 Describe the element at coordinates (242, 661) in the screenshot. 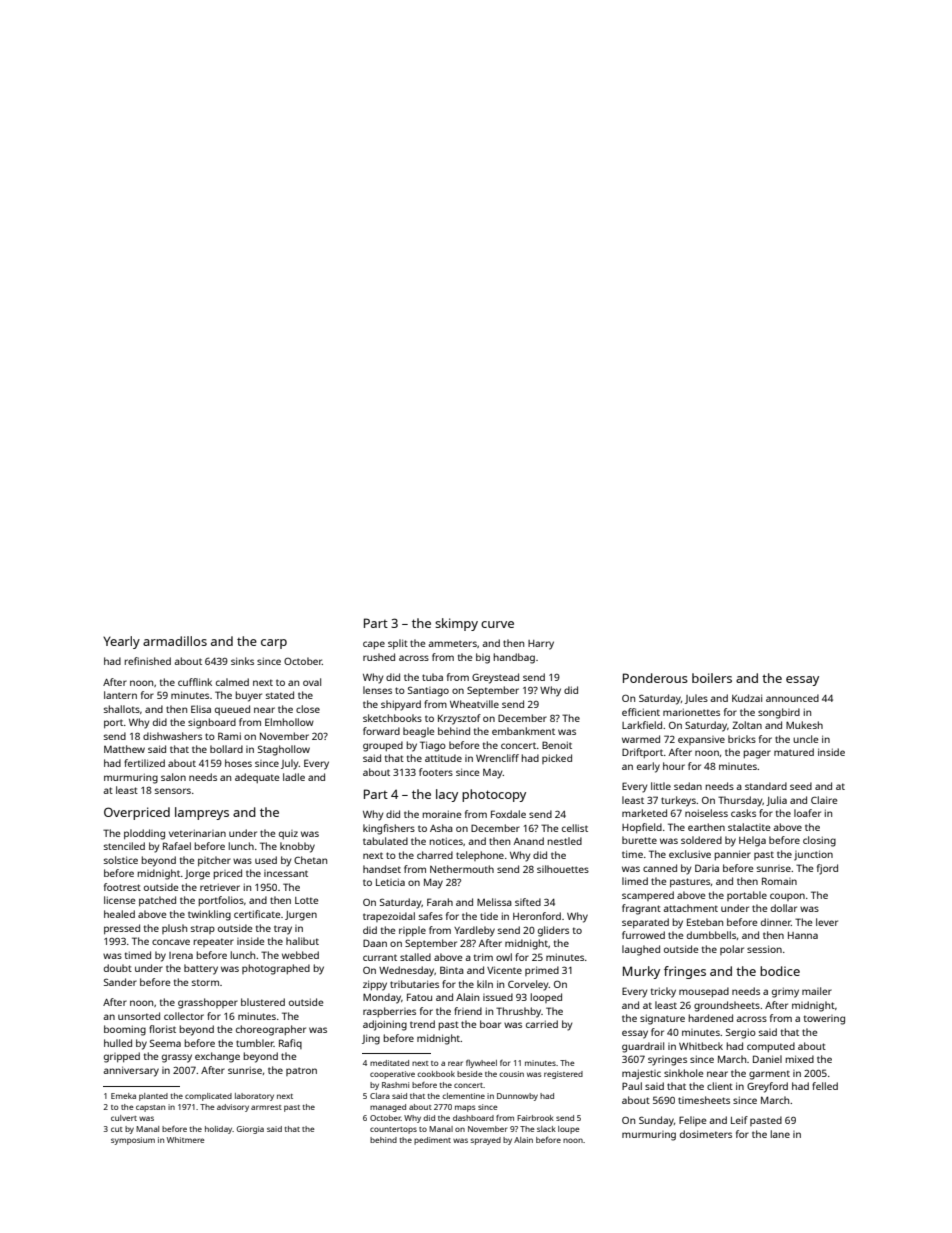

I see `sinks` at that location.
